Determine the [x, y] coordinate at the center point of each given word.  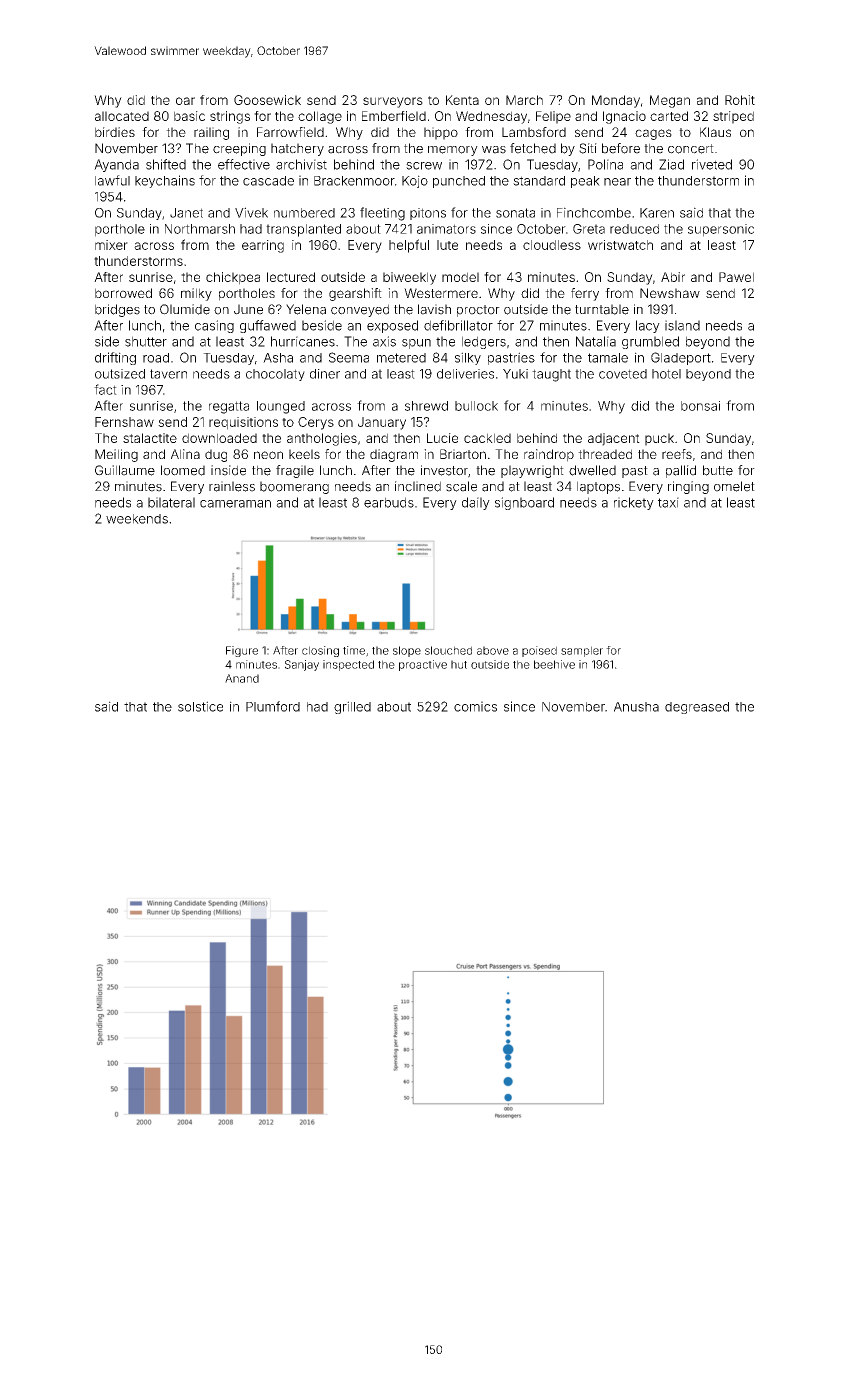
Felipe [553, 117]
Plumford [273, 706]
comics [475, 706]
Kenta [462, 100]
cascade [268, 181]
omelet [734, 486]
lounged [281, 407]
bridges [117, 310]
